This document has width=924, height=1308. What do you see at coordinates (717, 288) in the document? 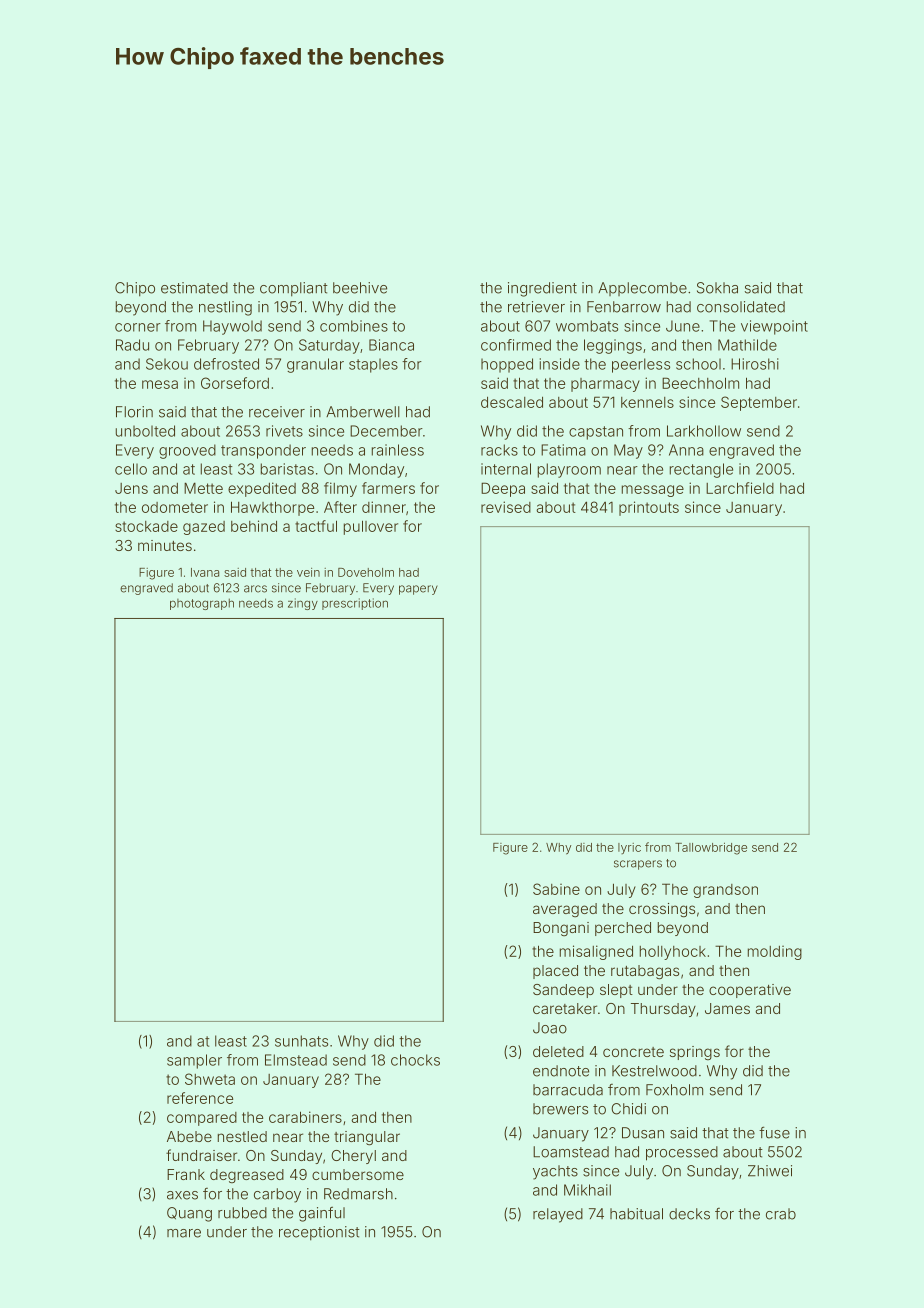
I see `Sokha` at bounding box center [717, 288].
